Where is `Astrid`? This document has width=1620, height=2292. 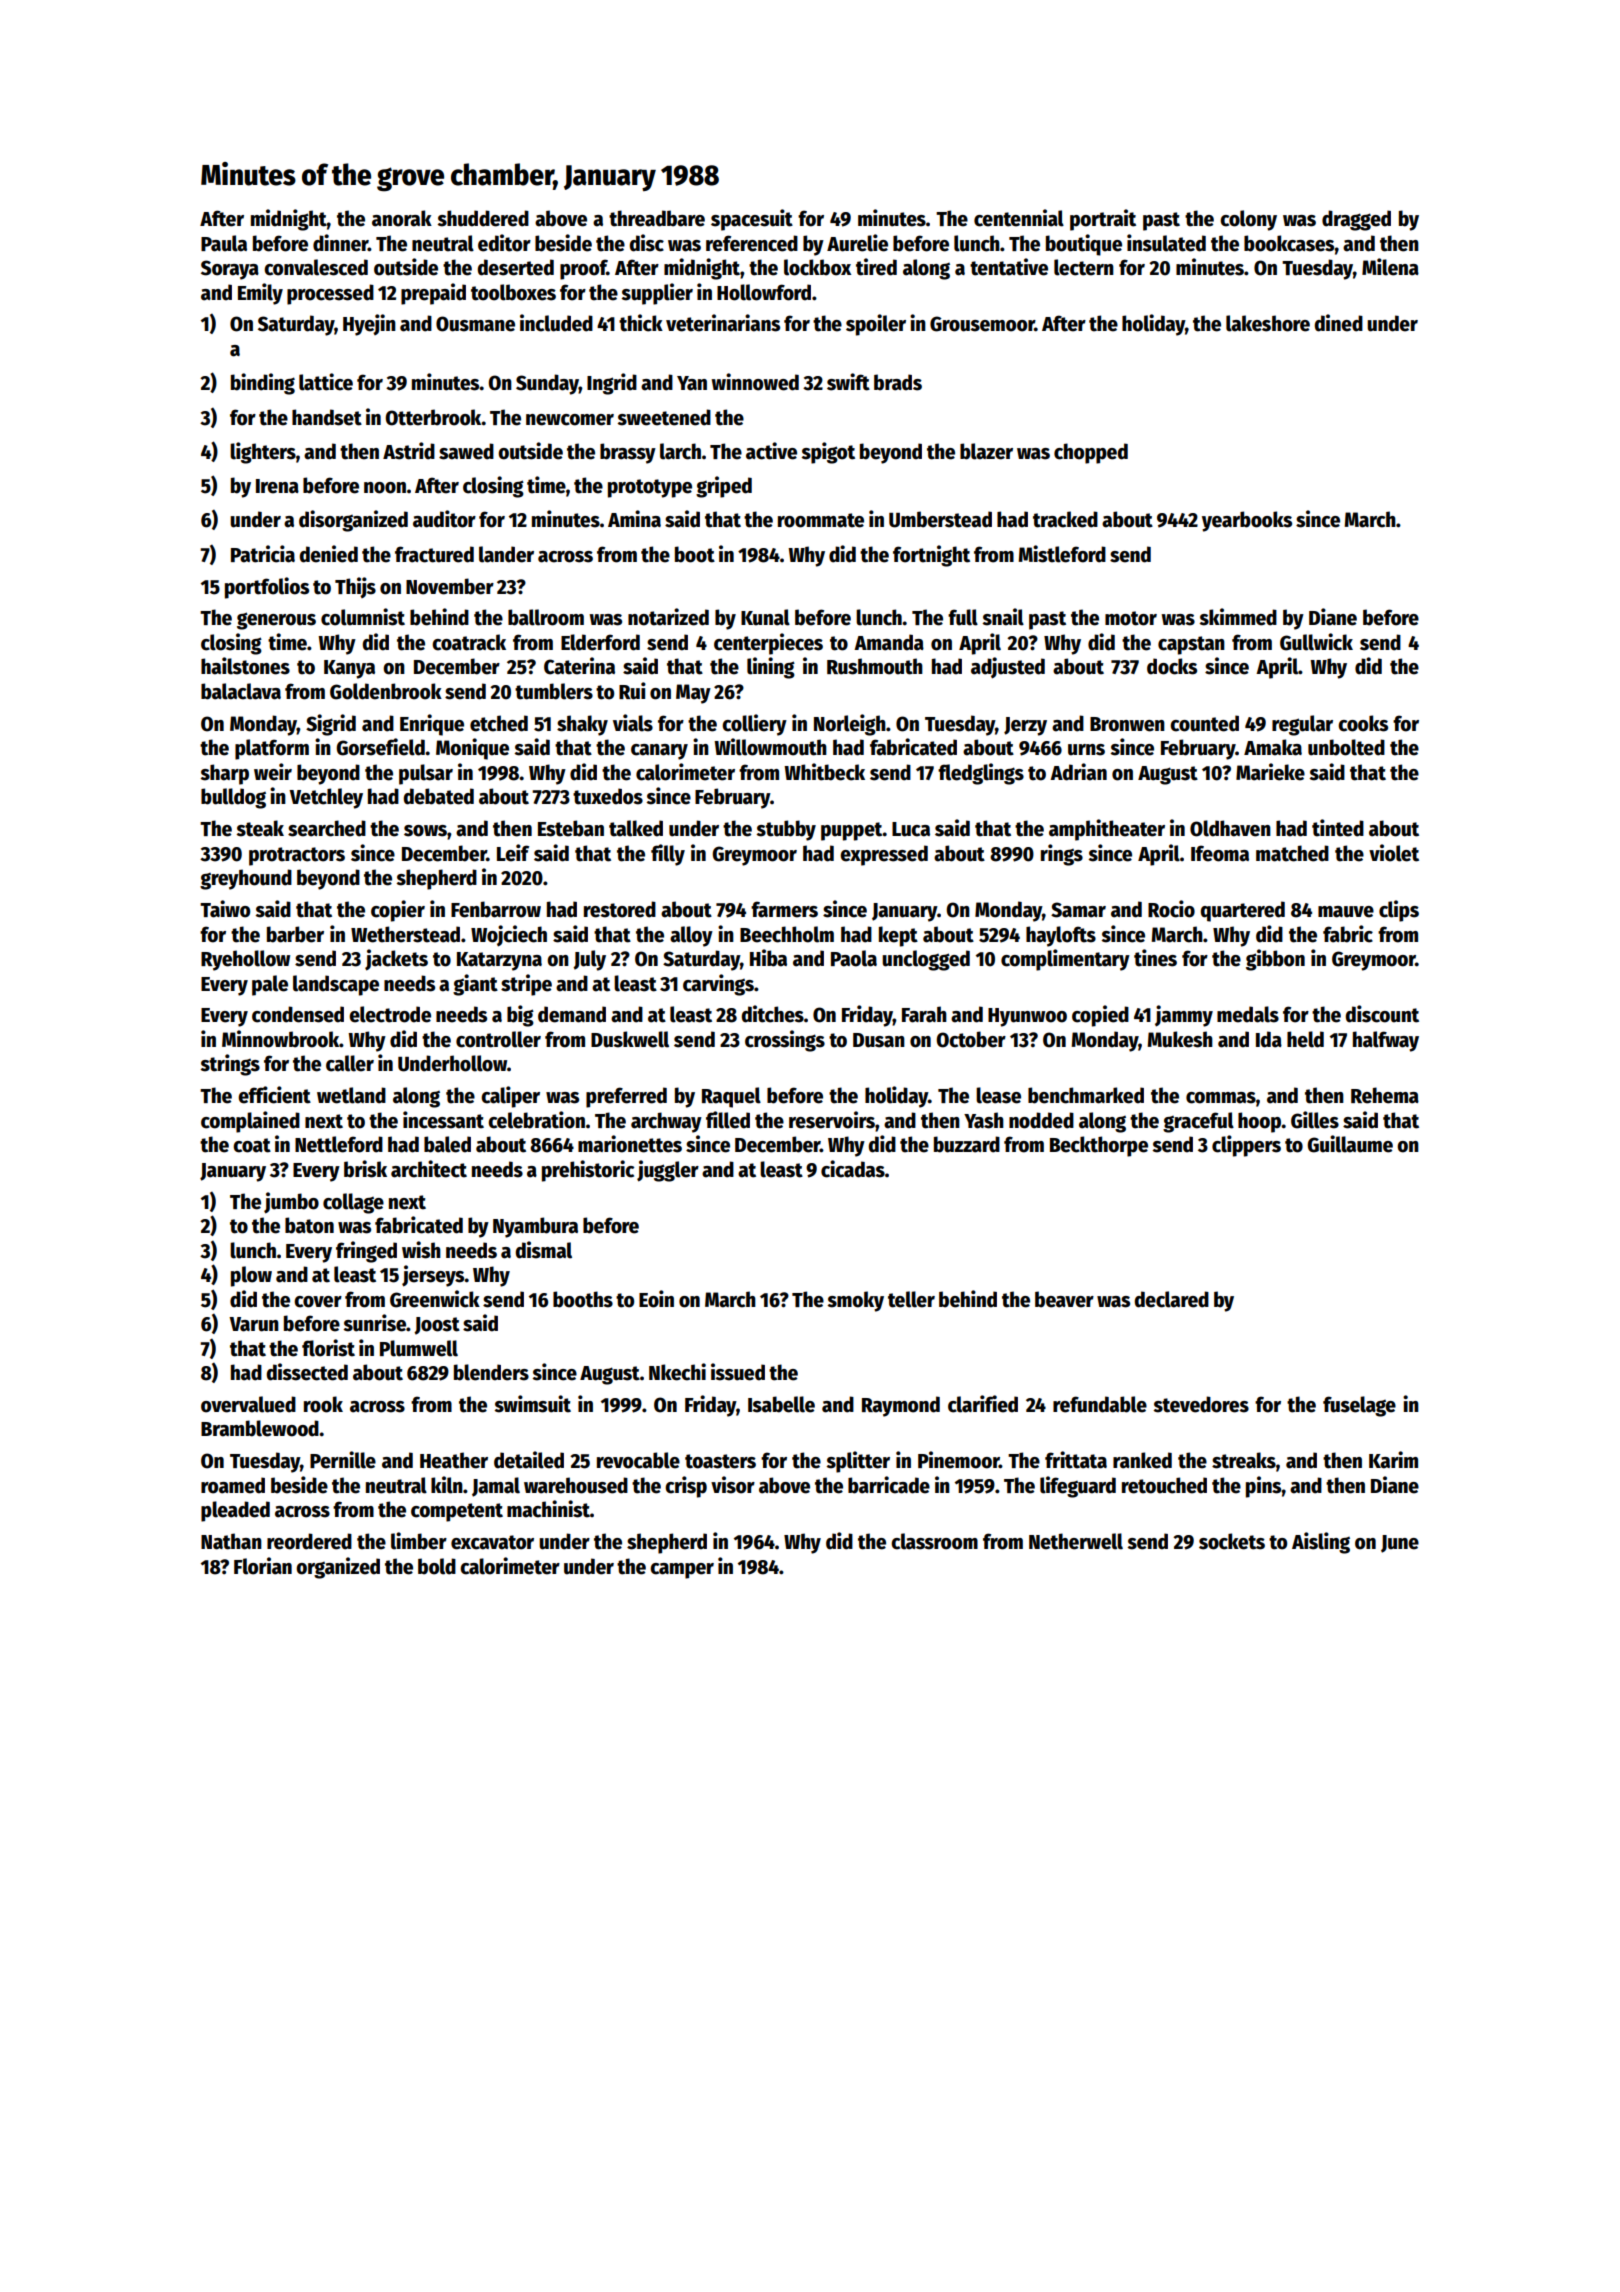 Astrid is located at coordinates (409, 451).
